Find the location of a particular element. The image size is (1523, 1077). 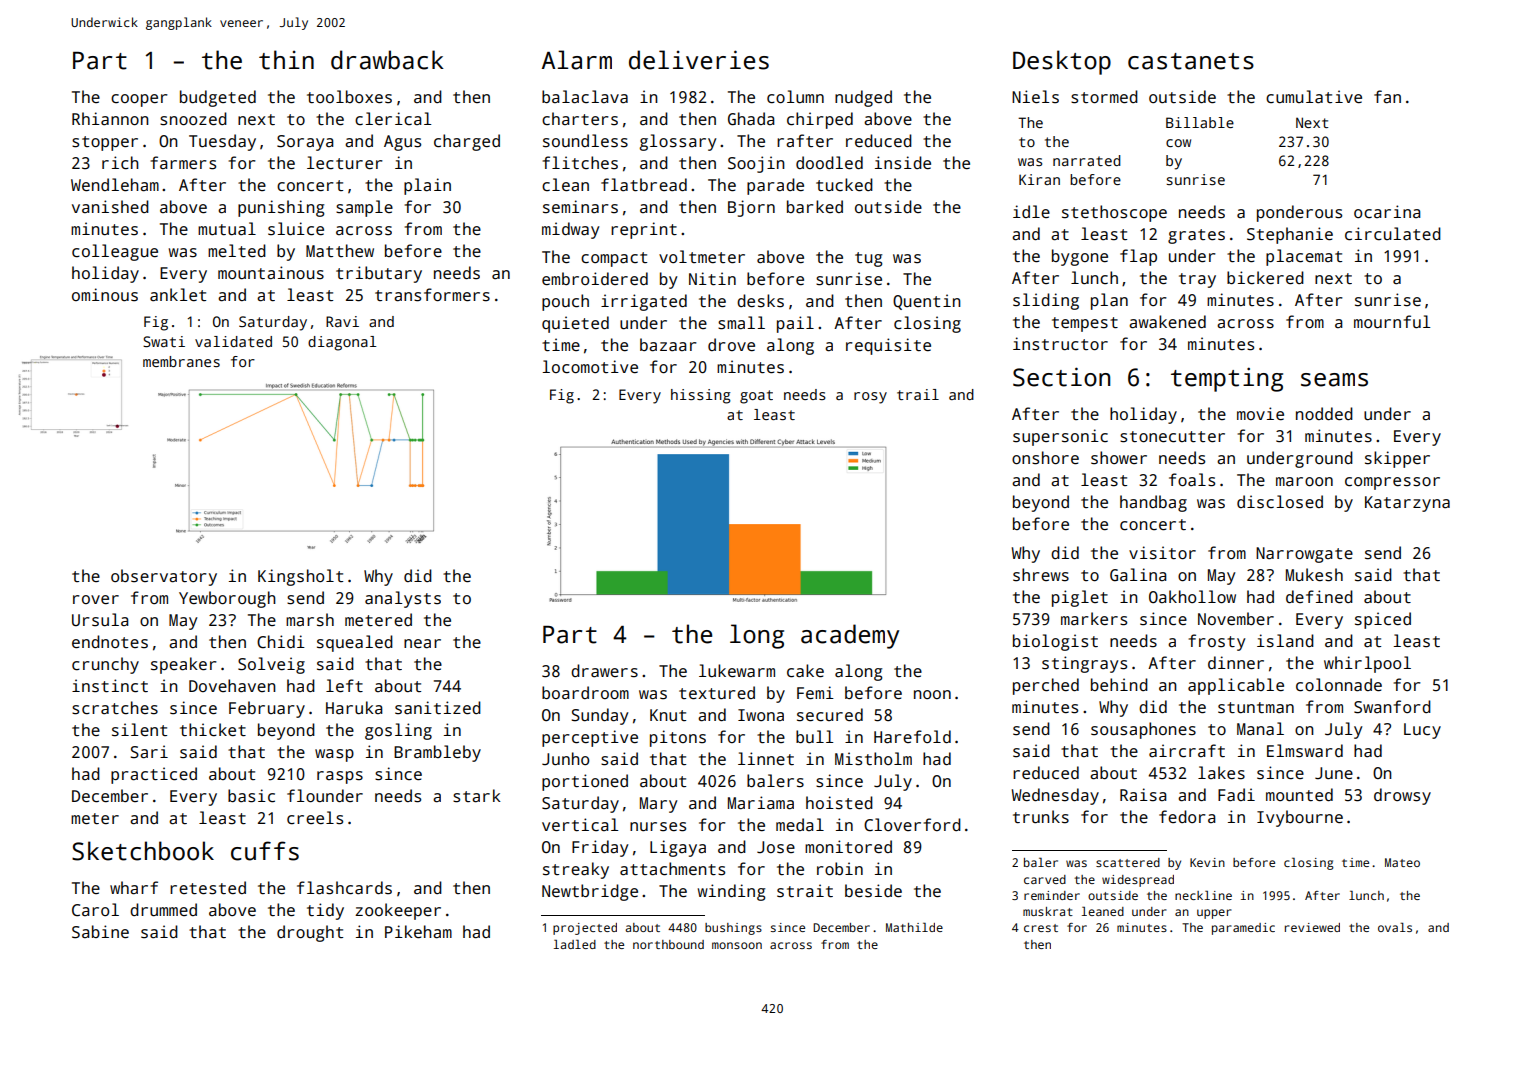

shrews is located at coordinates (1041, 575).
